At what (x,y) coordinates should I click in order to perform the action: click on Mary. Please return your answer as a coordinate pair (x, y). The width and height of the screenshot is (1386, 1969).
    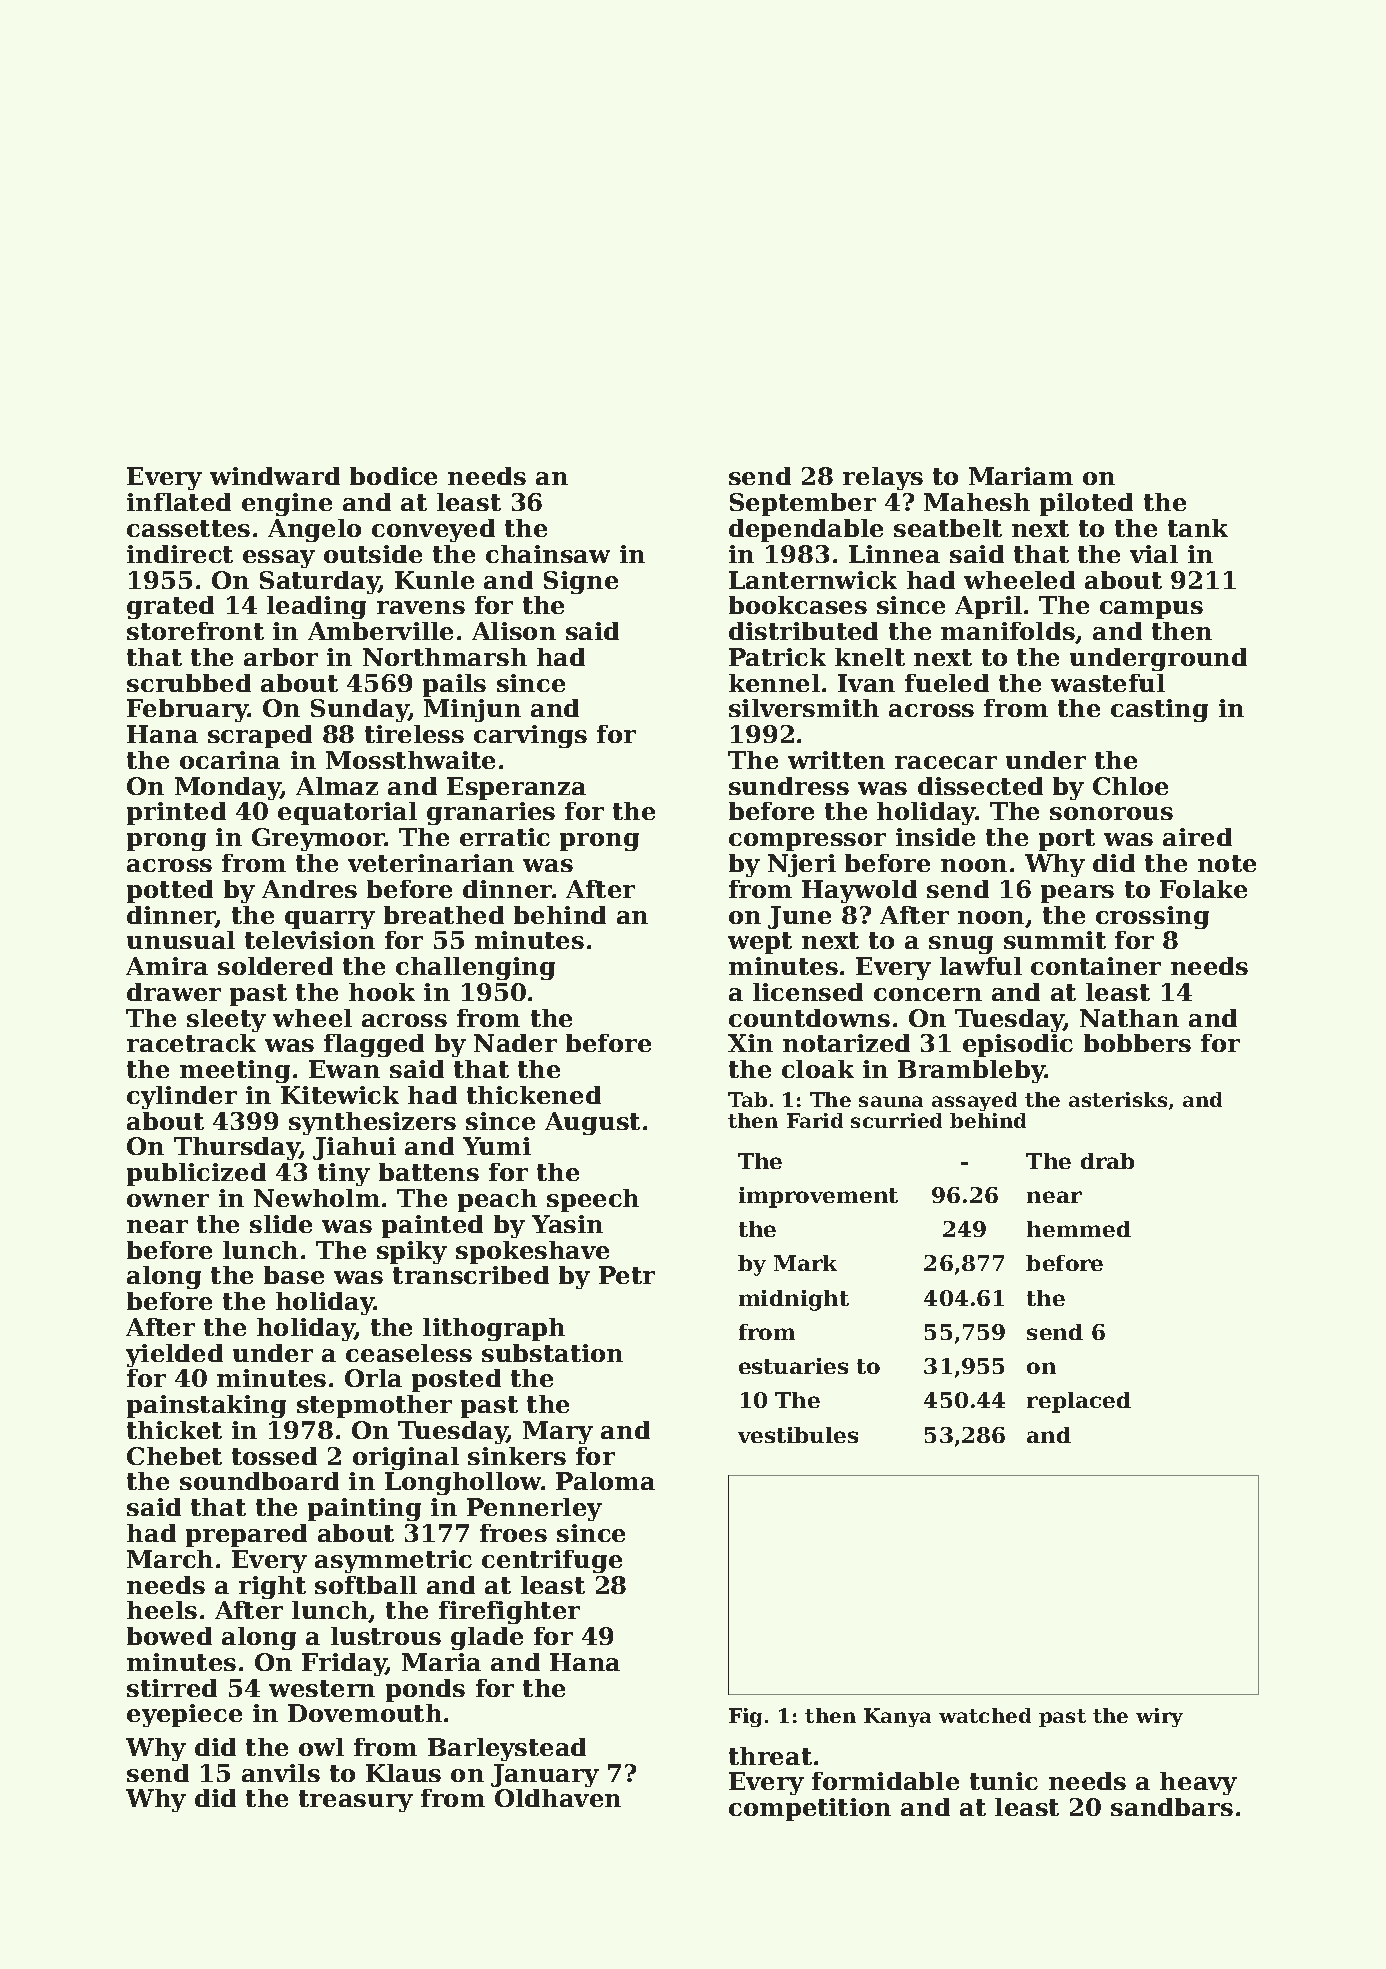
    Looking at the image, I should click on (558, 1432).
